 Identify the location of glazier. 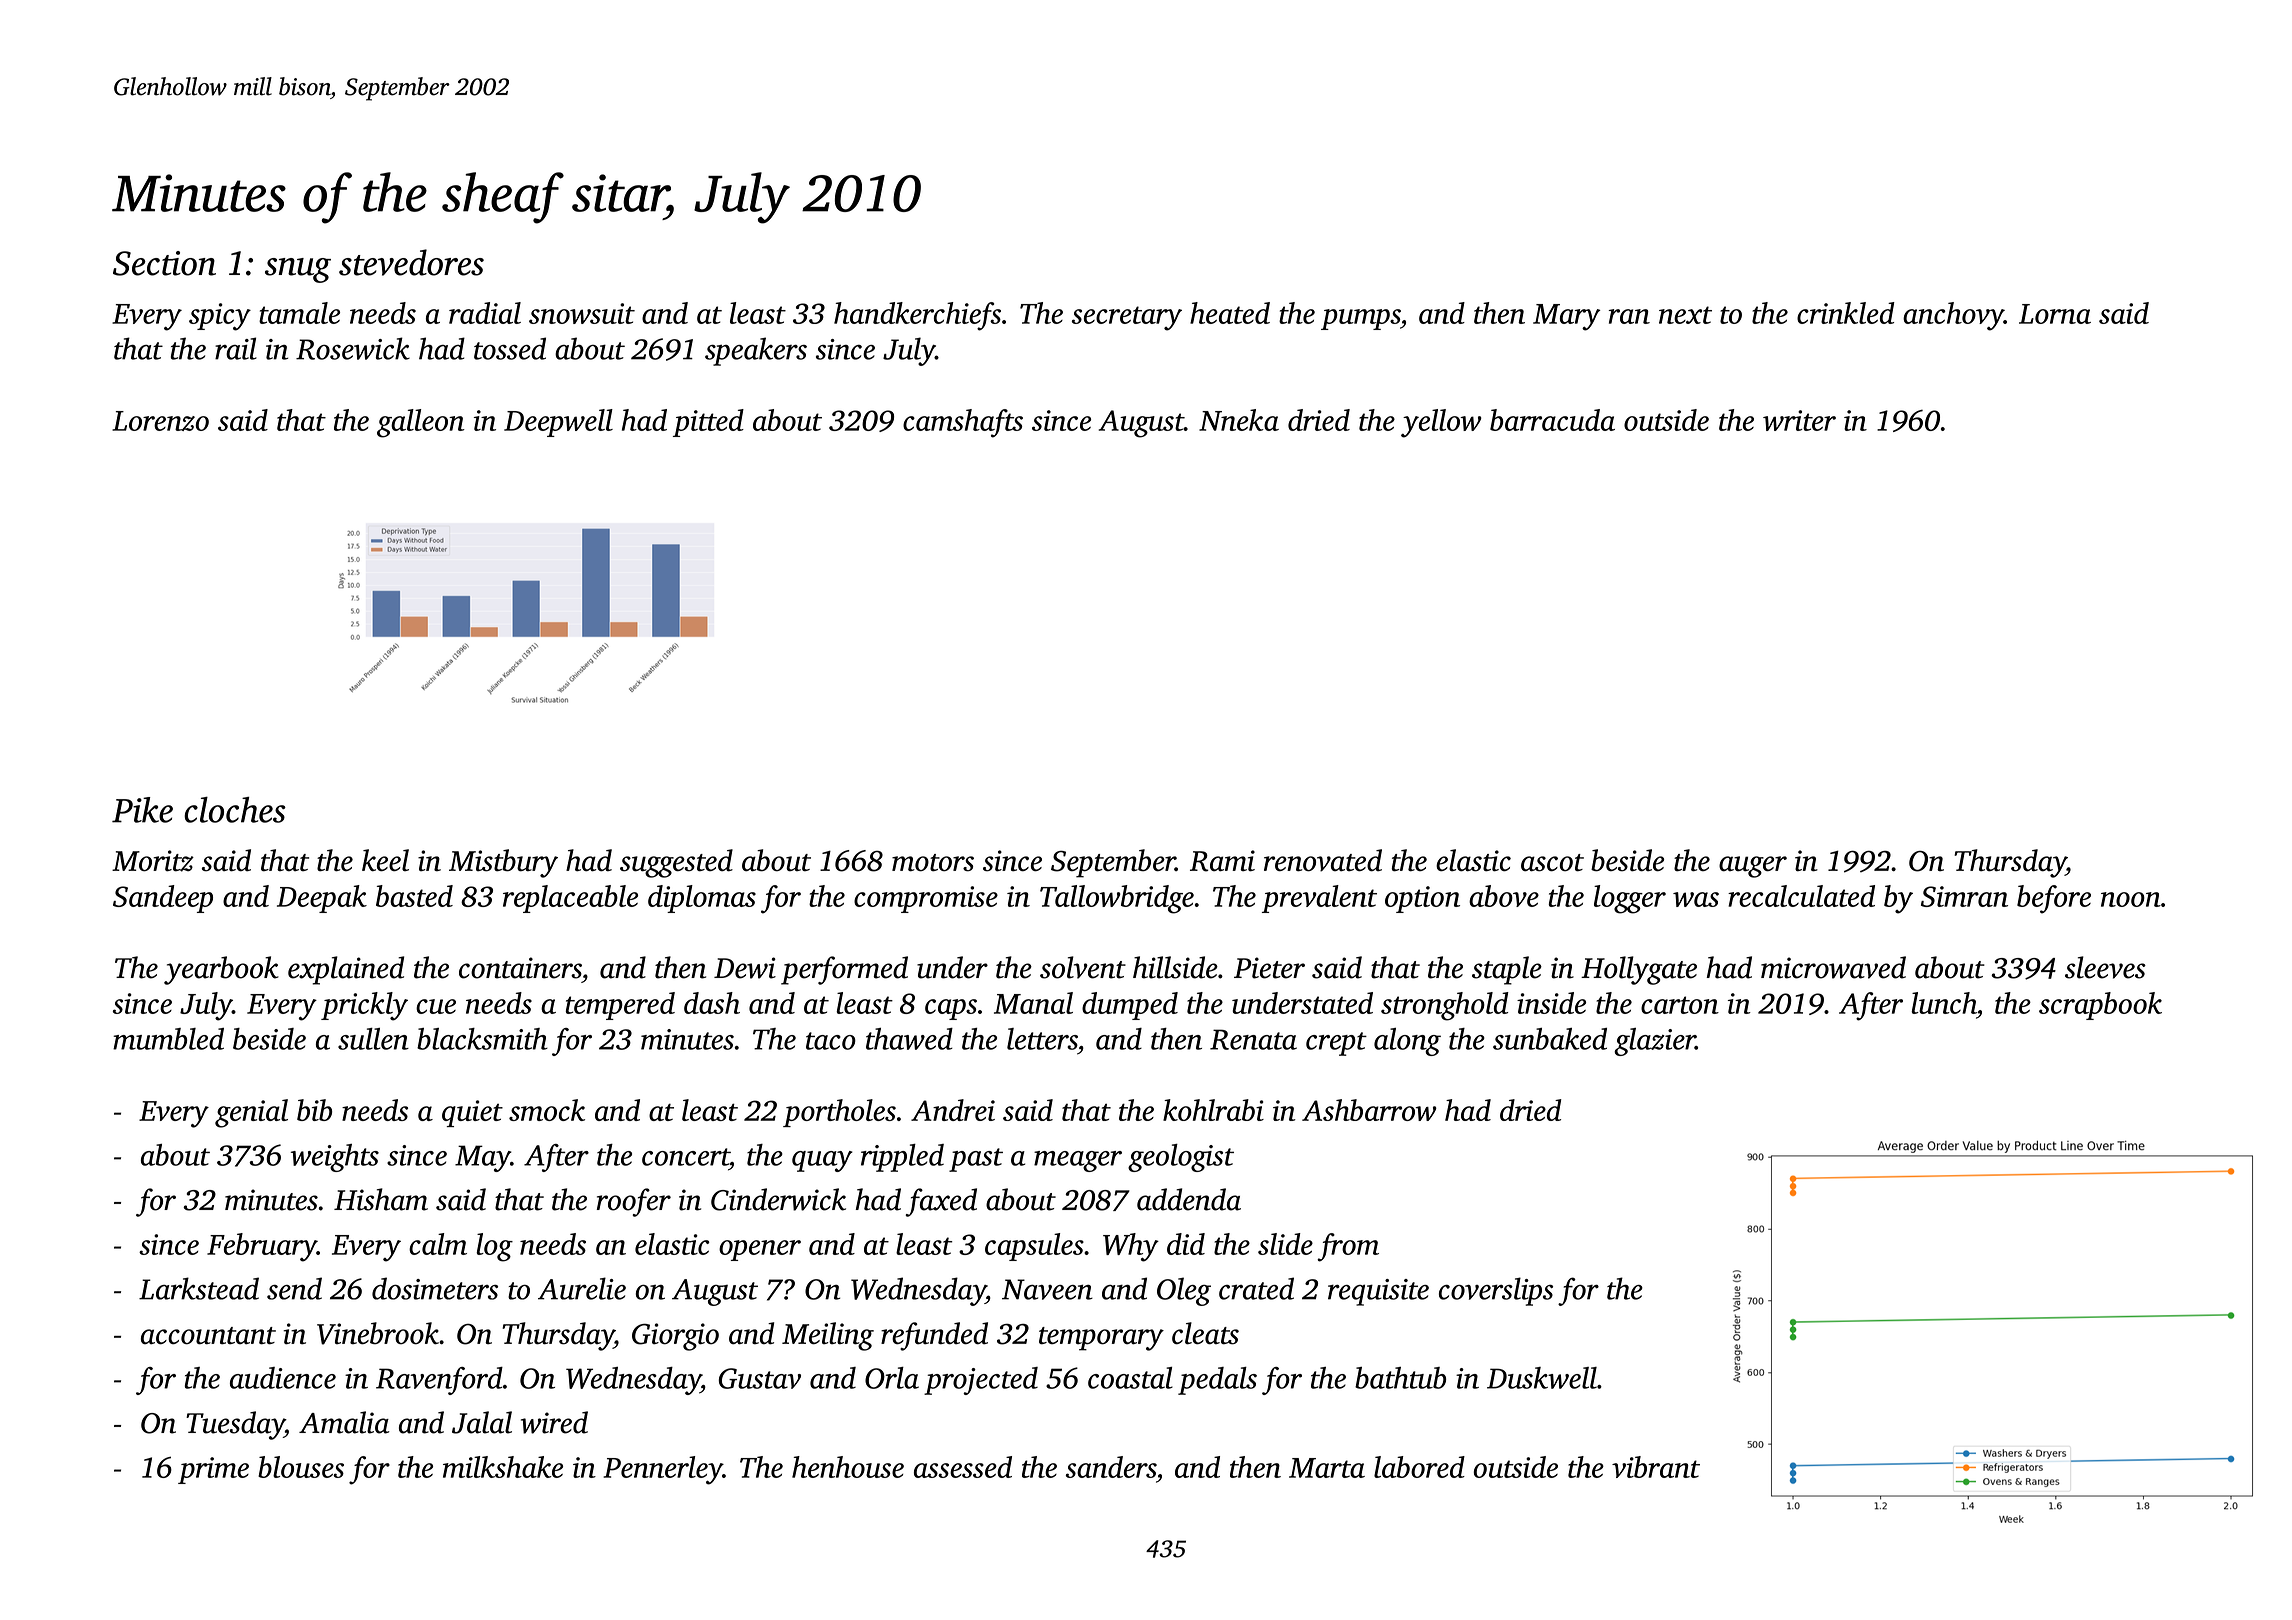
(1655, 1042).
